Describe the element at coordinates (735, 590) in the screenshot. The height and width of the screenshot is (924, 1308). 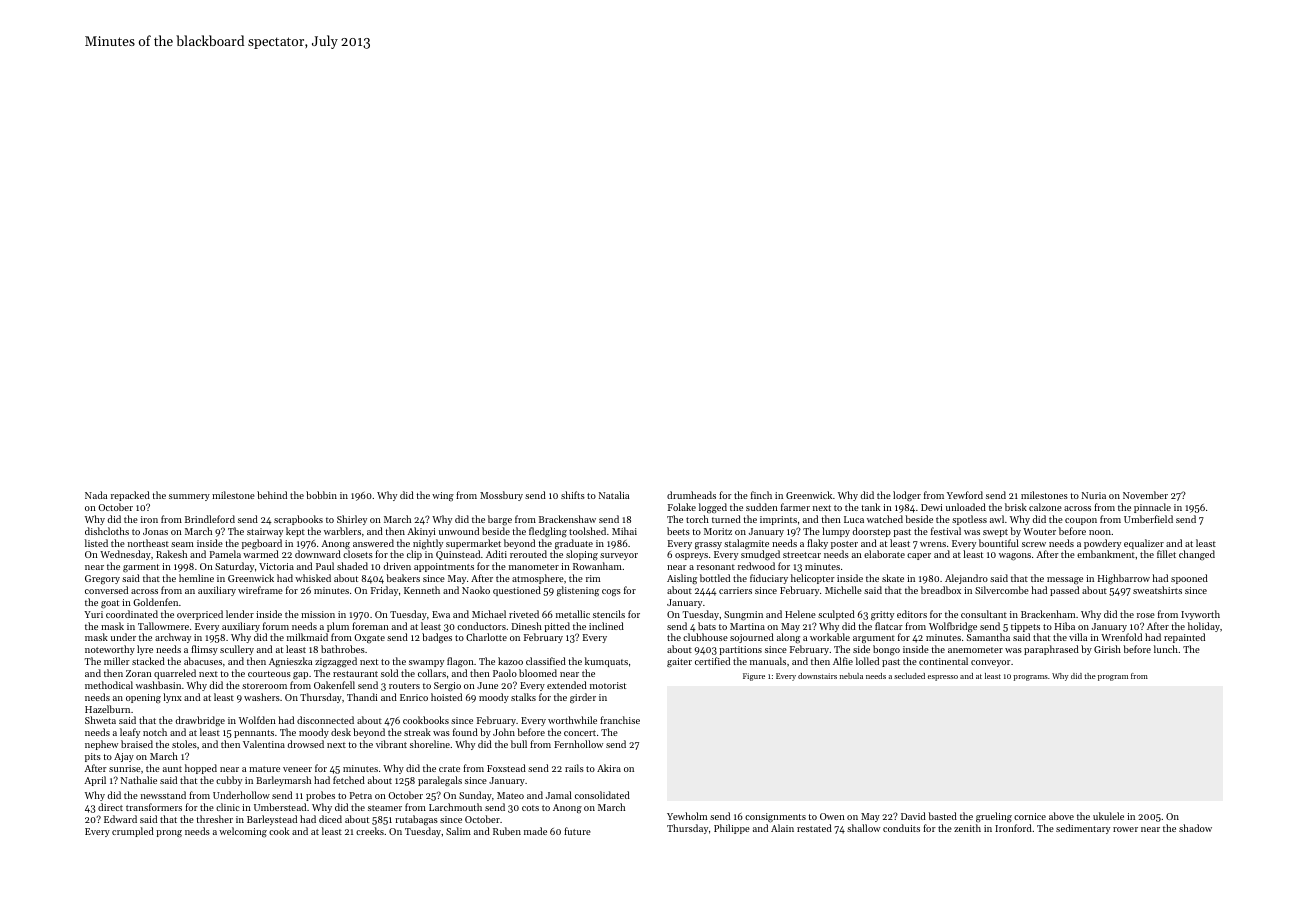
I see `carriers` at that location.
